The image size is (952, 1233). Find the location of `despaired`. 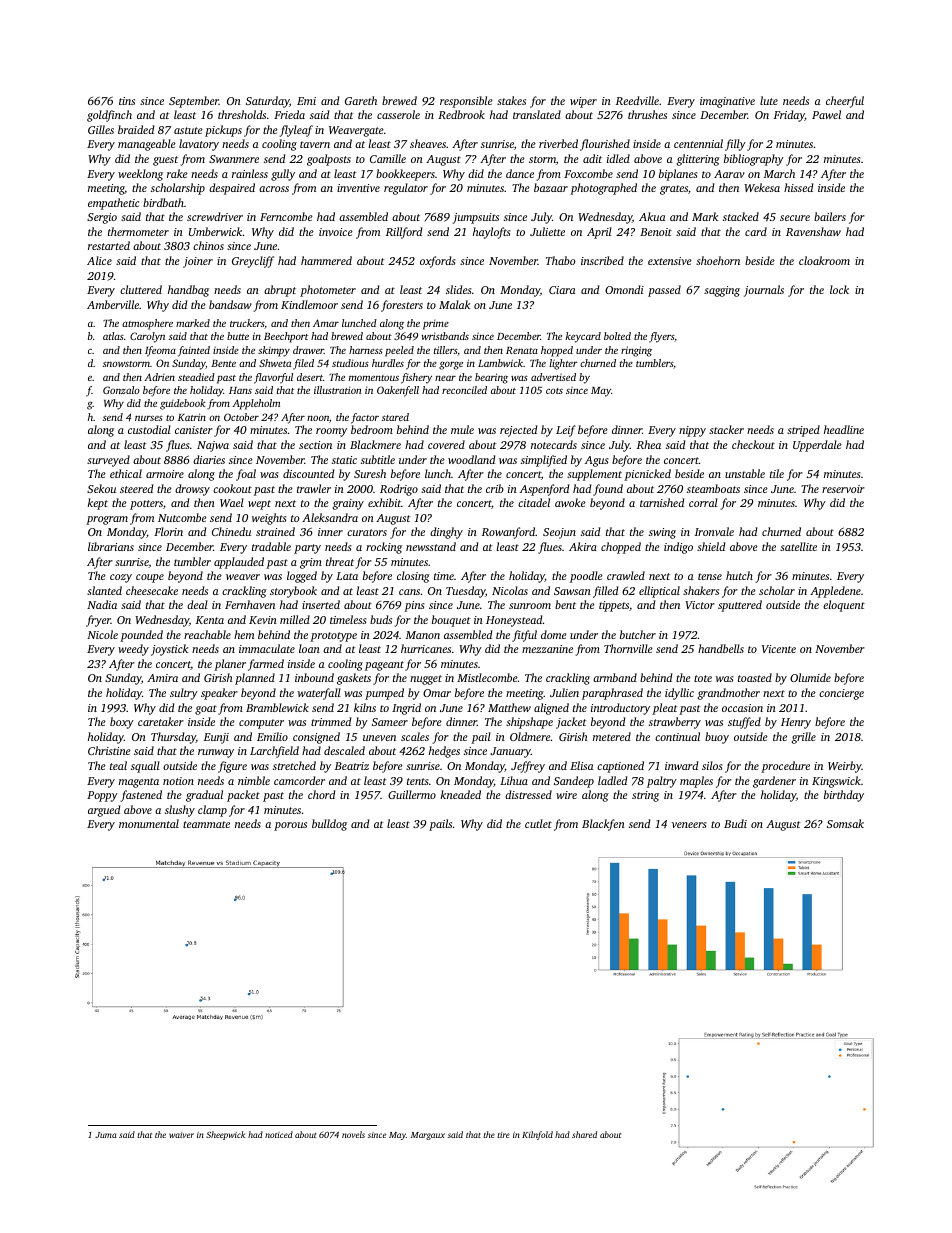

despaired is located at coordinates (232, 189).
